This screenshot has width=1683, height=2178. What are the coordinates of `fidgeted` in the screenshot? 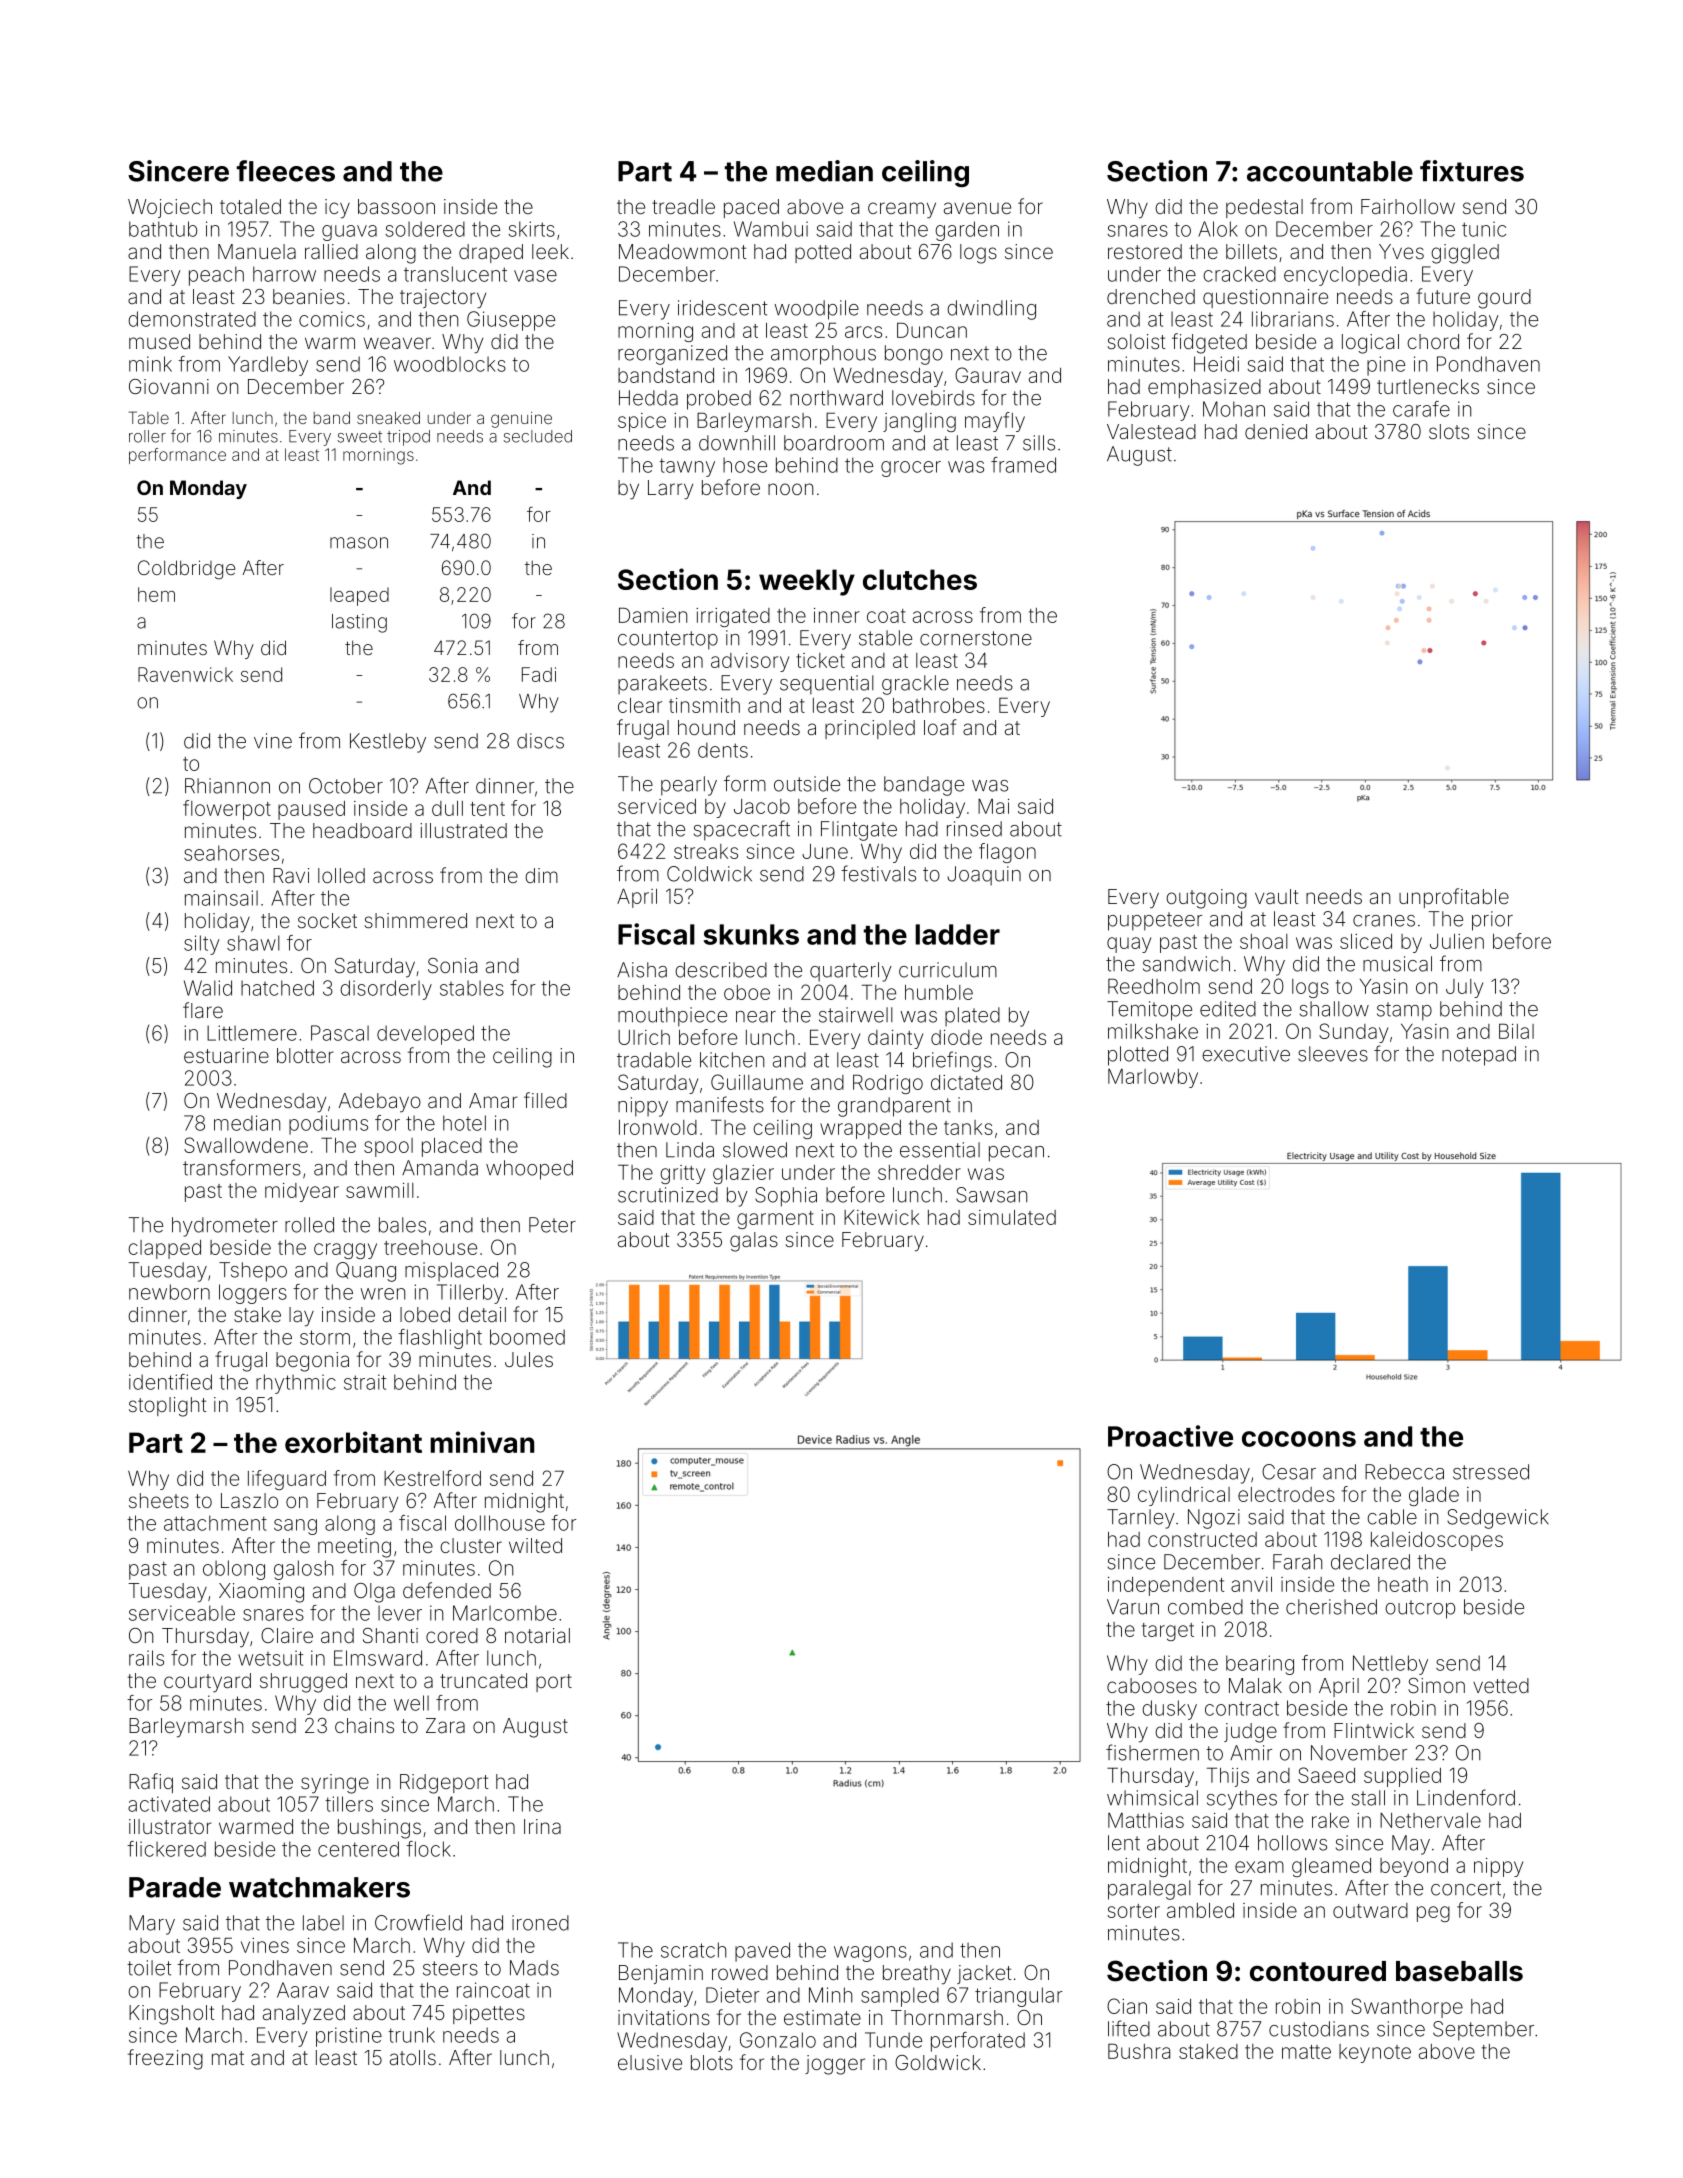 It's located at (1209, 343).
